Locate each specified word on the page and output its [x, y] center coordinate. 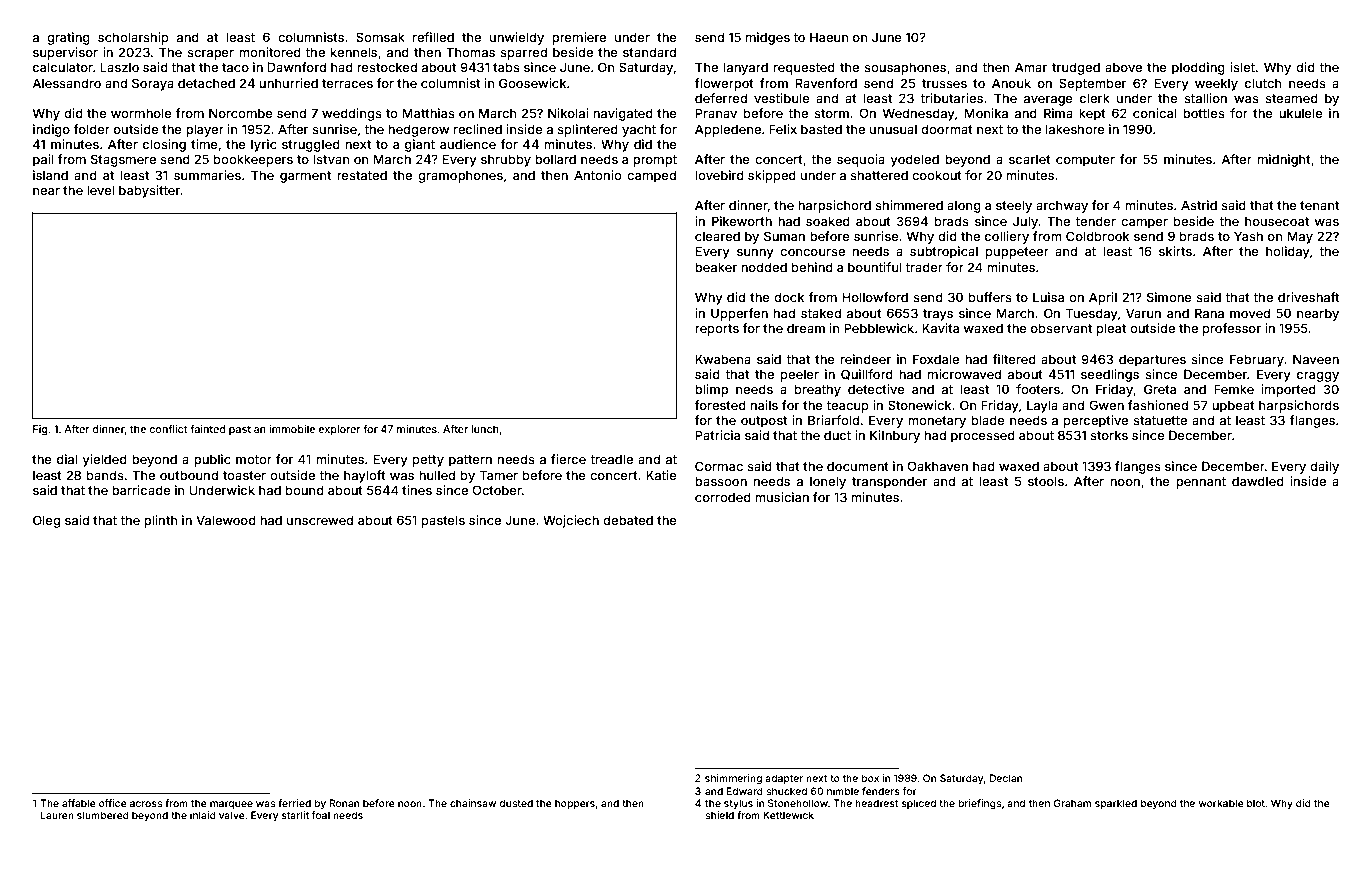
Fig [40, 430]
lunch [485, 429]
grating [68, 38]
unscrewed [320, 520]
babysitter [149, 191]
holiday [1288, 252]
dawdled [1258, 481]
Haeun [829, 37]
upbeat [1233, 406]
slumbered [103, 815]
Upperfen [739, 314]
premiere [579, 38]
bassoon [721, 481]
